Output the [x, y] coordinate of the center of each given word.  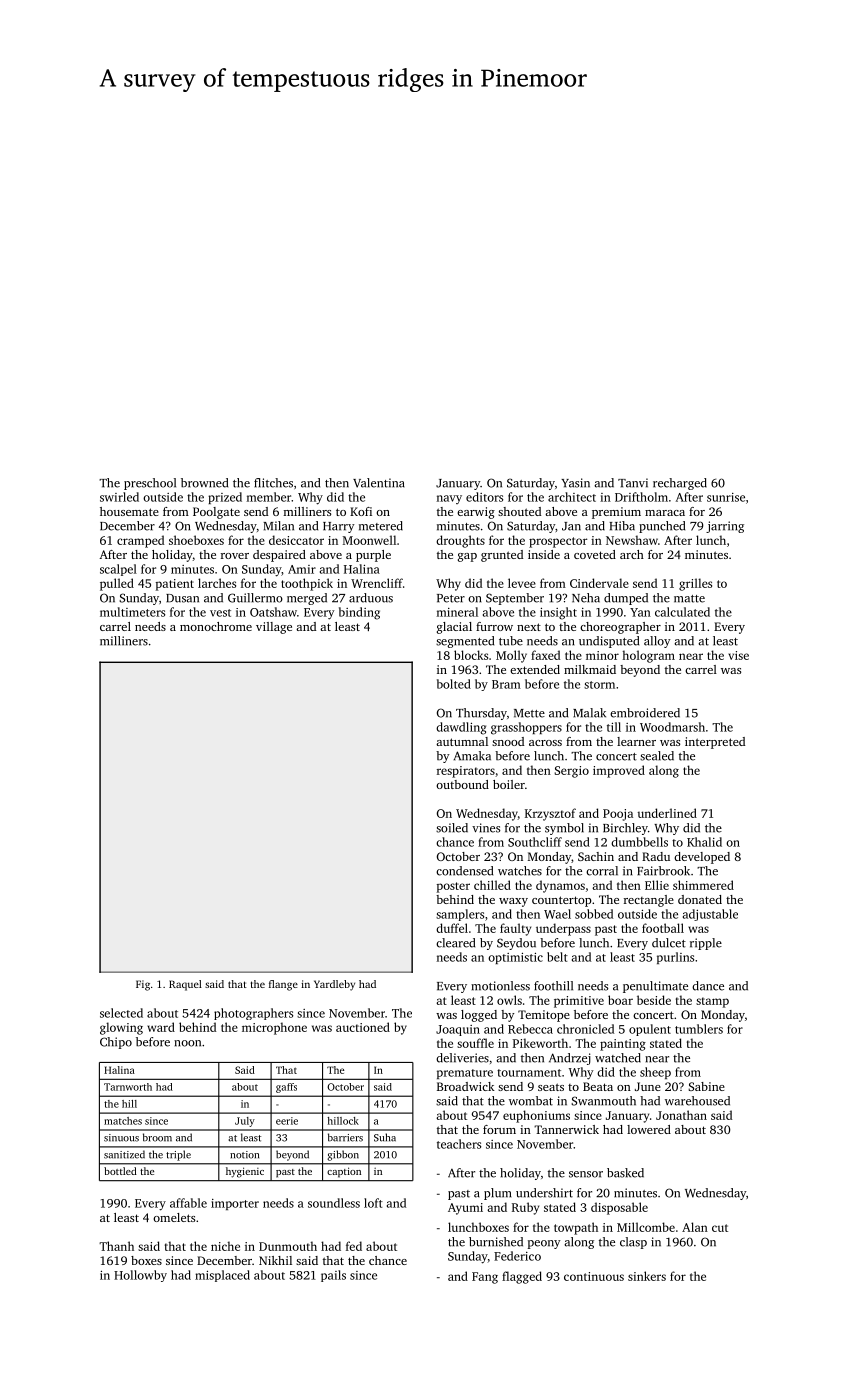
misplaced [222, 1276]
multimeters [132, 612]
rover [235, 556]
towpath [576, 1228]
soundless [334, 1203]
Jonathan [681, 1115]
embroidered [645, 713]
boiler [509, 784]
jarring [725, 527]
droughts [460, 541]
